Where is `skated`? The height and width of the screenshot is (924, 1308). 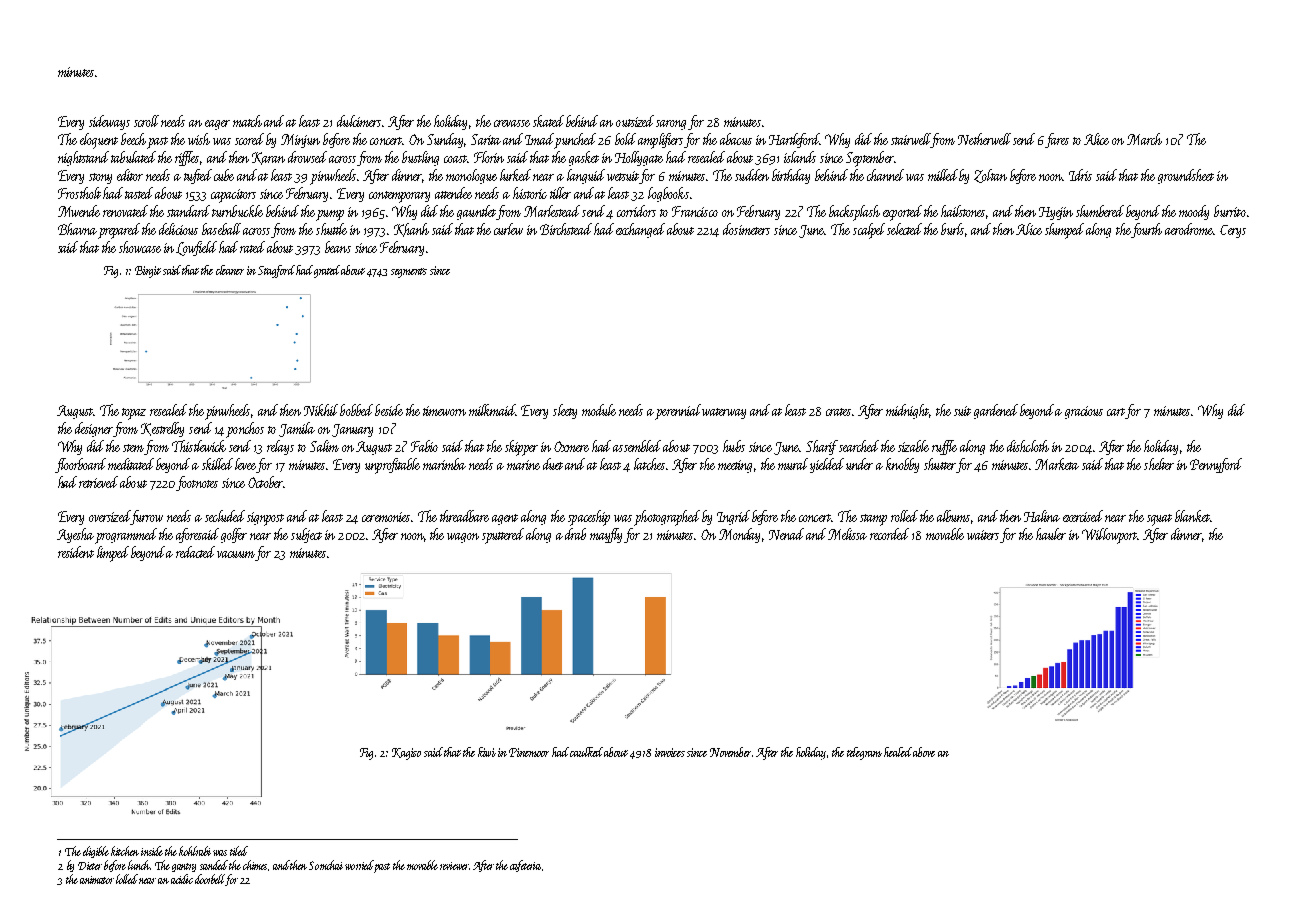 skated is located at coordinates (548, 121).
